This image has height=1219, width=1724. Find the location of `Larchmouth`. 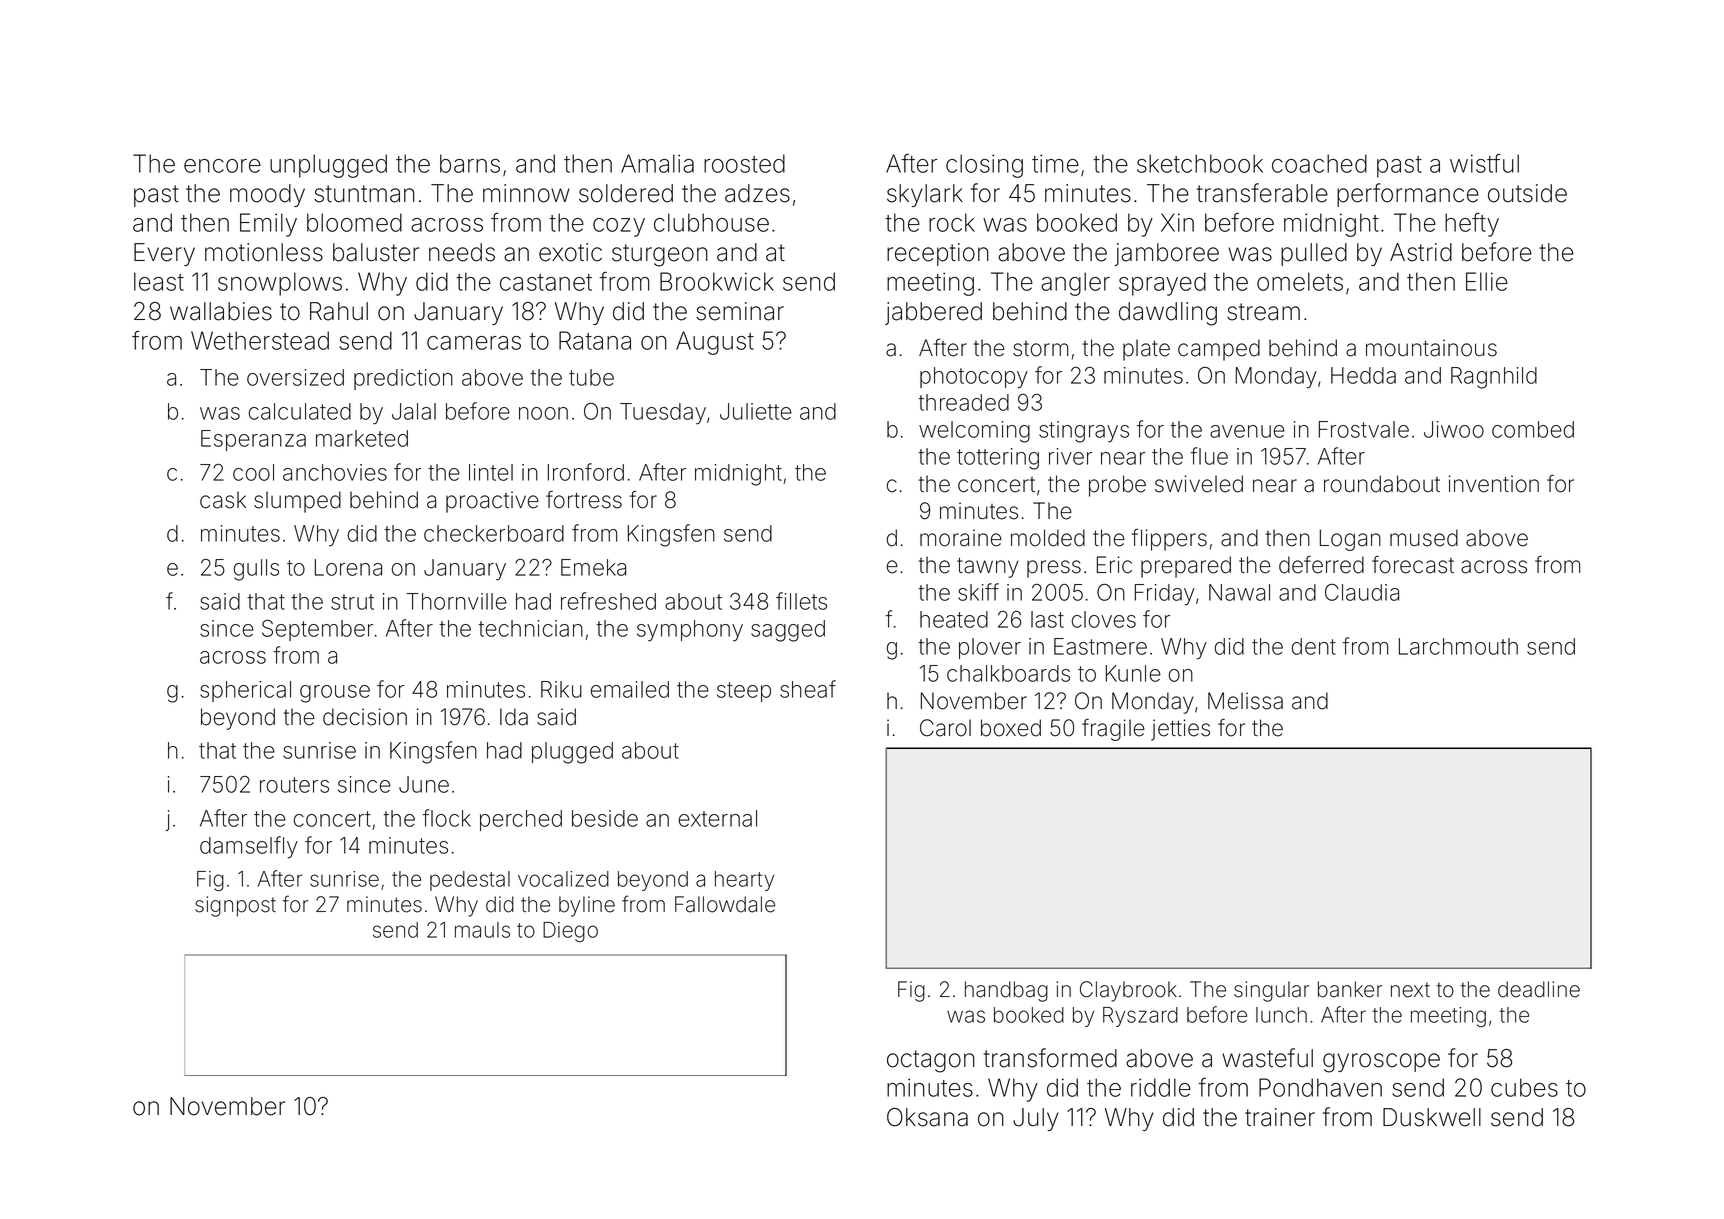

Larchmouth is located at coordinates (1458, 646).
